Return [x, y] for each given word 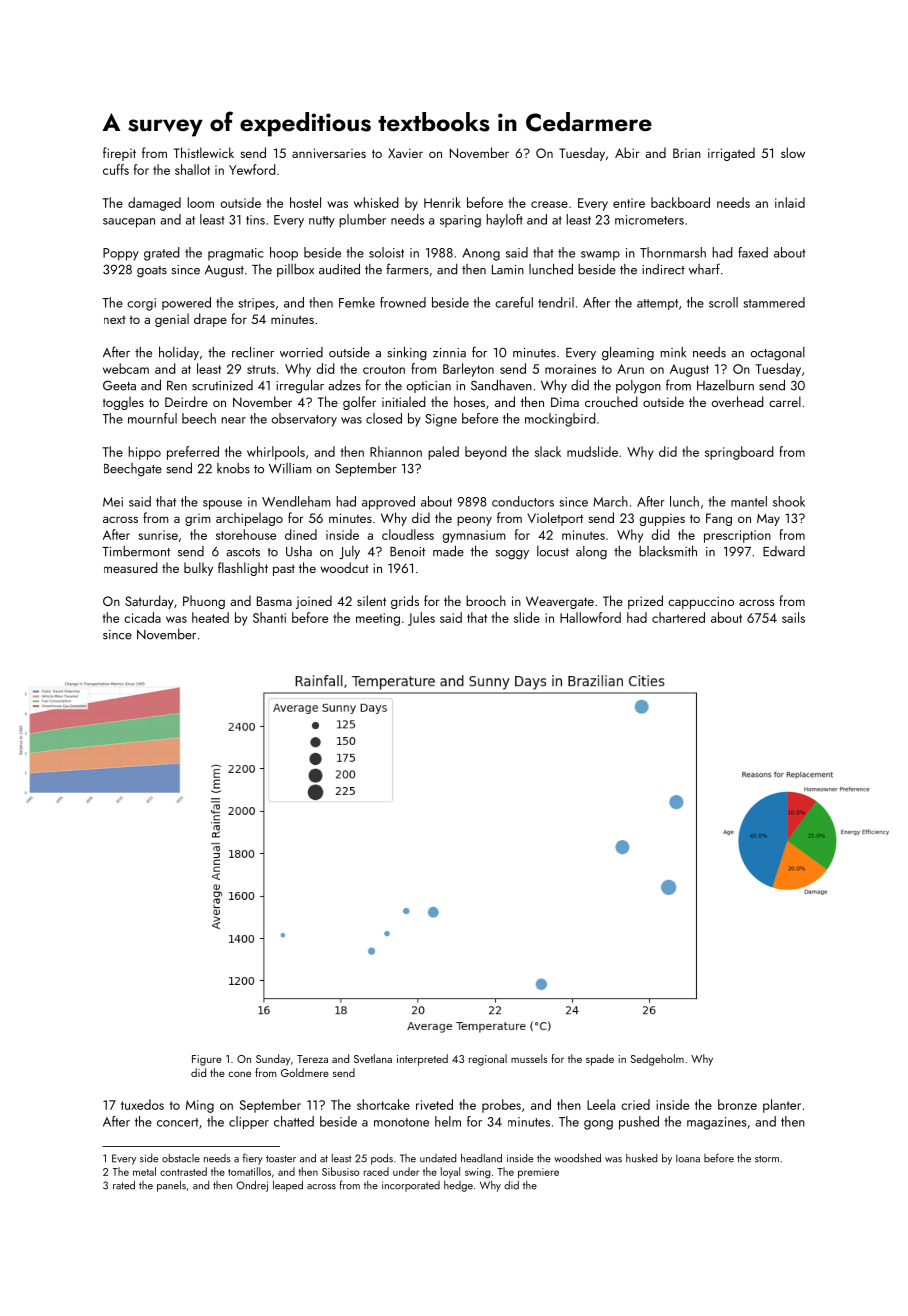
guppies [662, 520]
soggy [512, 555]
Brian [687, 153]
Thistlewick [204, 152]
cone [239, 1074]
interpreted [422, 1060]
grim [198, 520]
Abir [627, 152]
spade [600, 1060]
